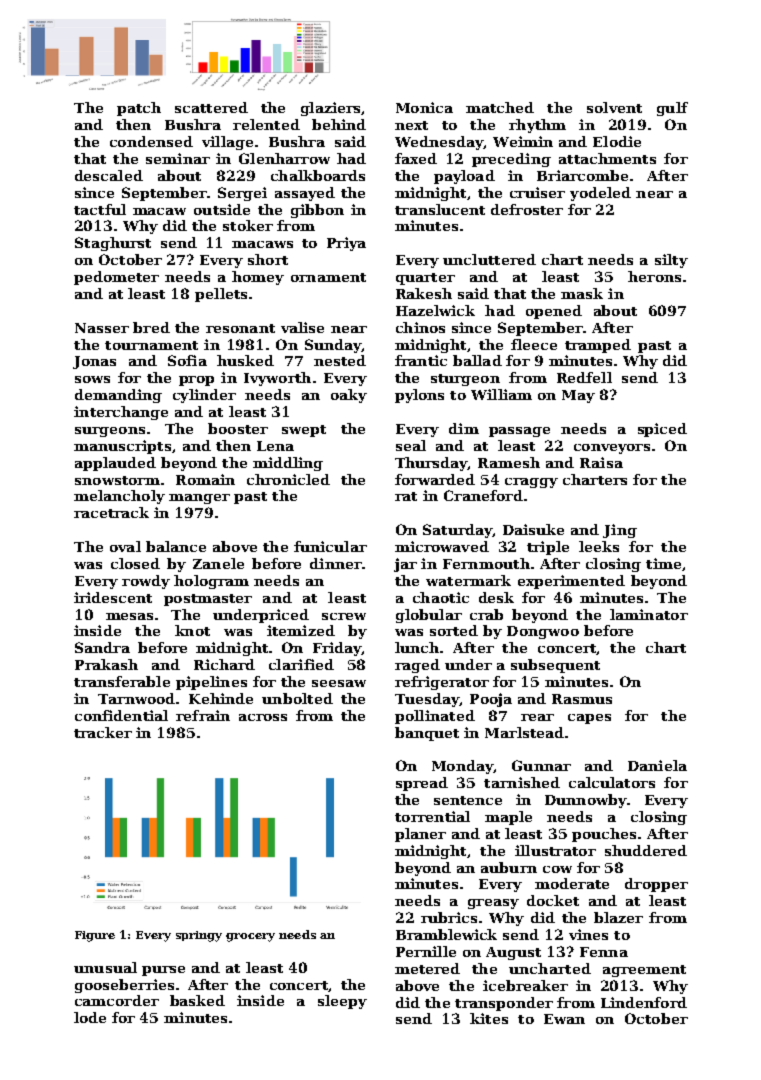 The image size is (761, 1080). Describe the element at coordinates (203, 715) in the screenshot. I see `refrain` at that location.
